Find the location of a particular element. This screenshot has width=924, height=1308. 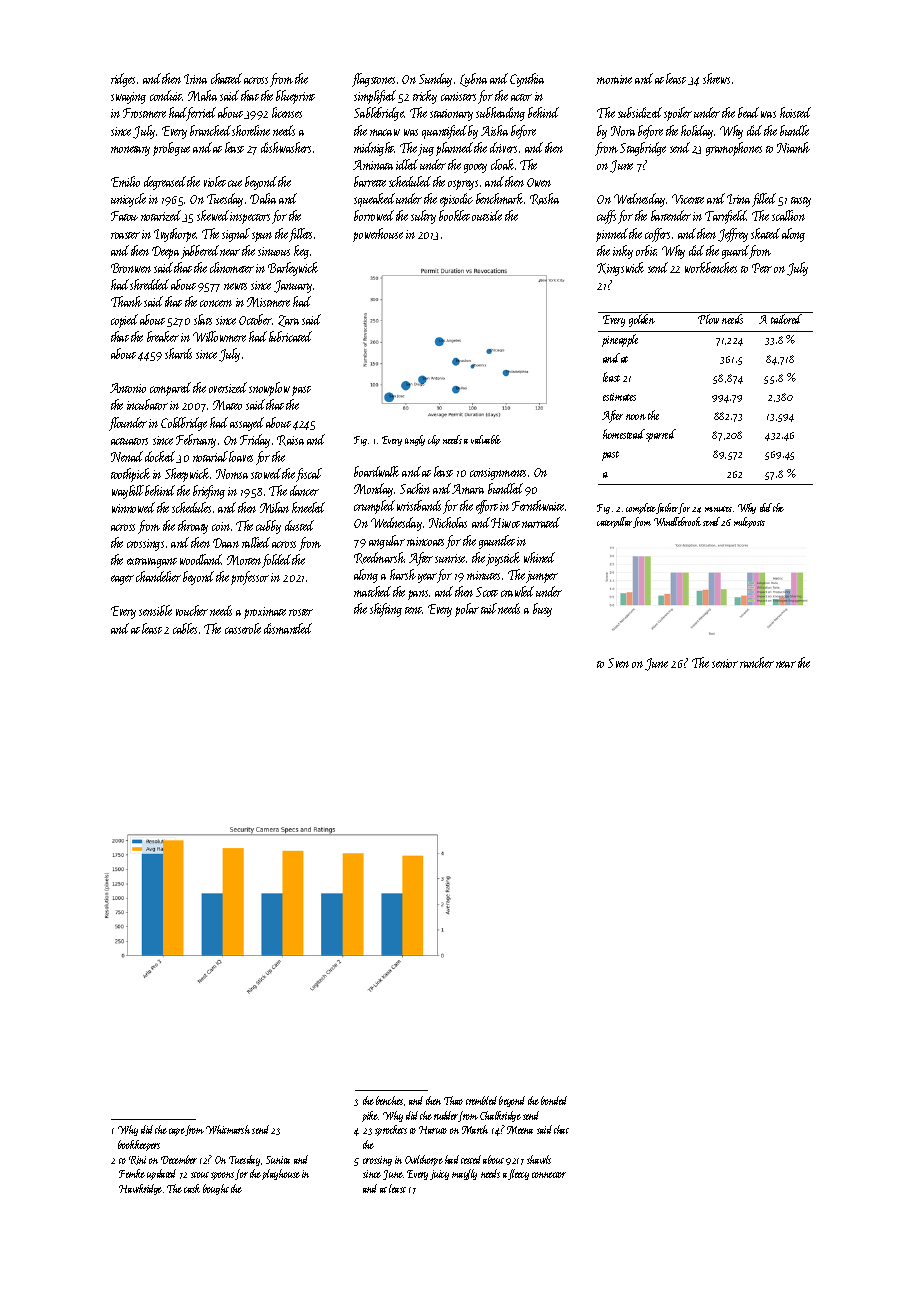

Reedmarsh is located at coordinates (379, 558).
